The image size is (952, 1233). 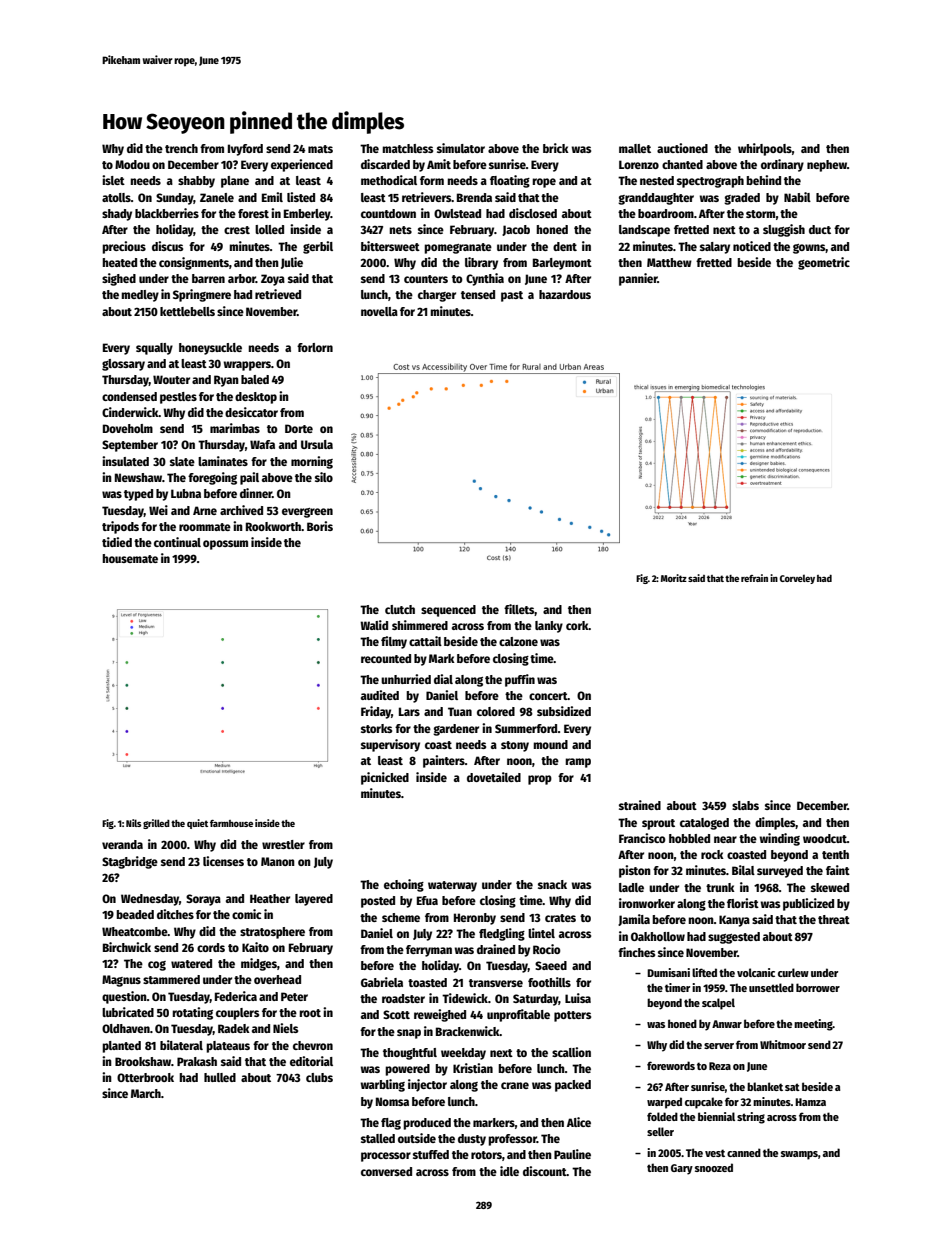 What do you see at coordinates (519, 610) in the screenshot?
I see `fillets` at bounding box center [519, 610].
